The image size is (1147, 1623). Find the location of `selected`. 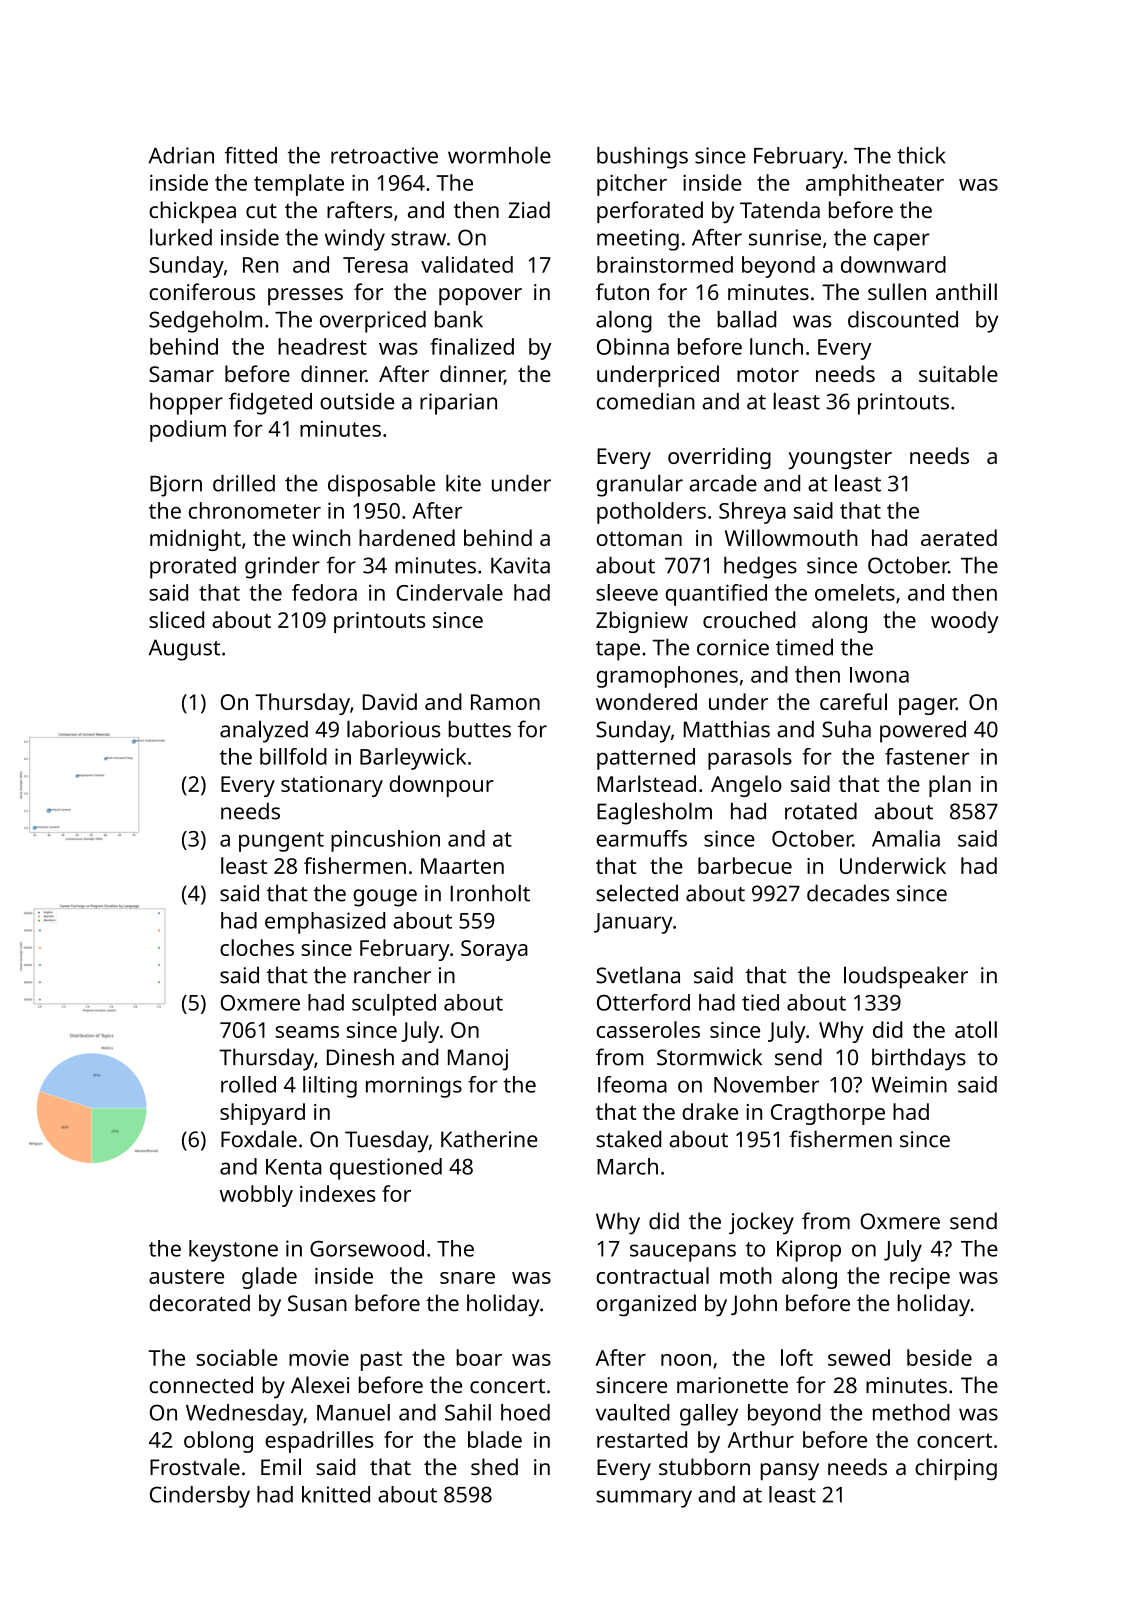

selected is located at coordinates (637, 893).
